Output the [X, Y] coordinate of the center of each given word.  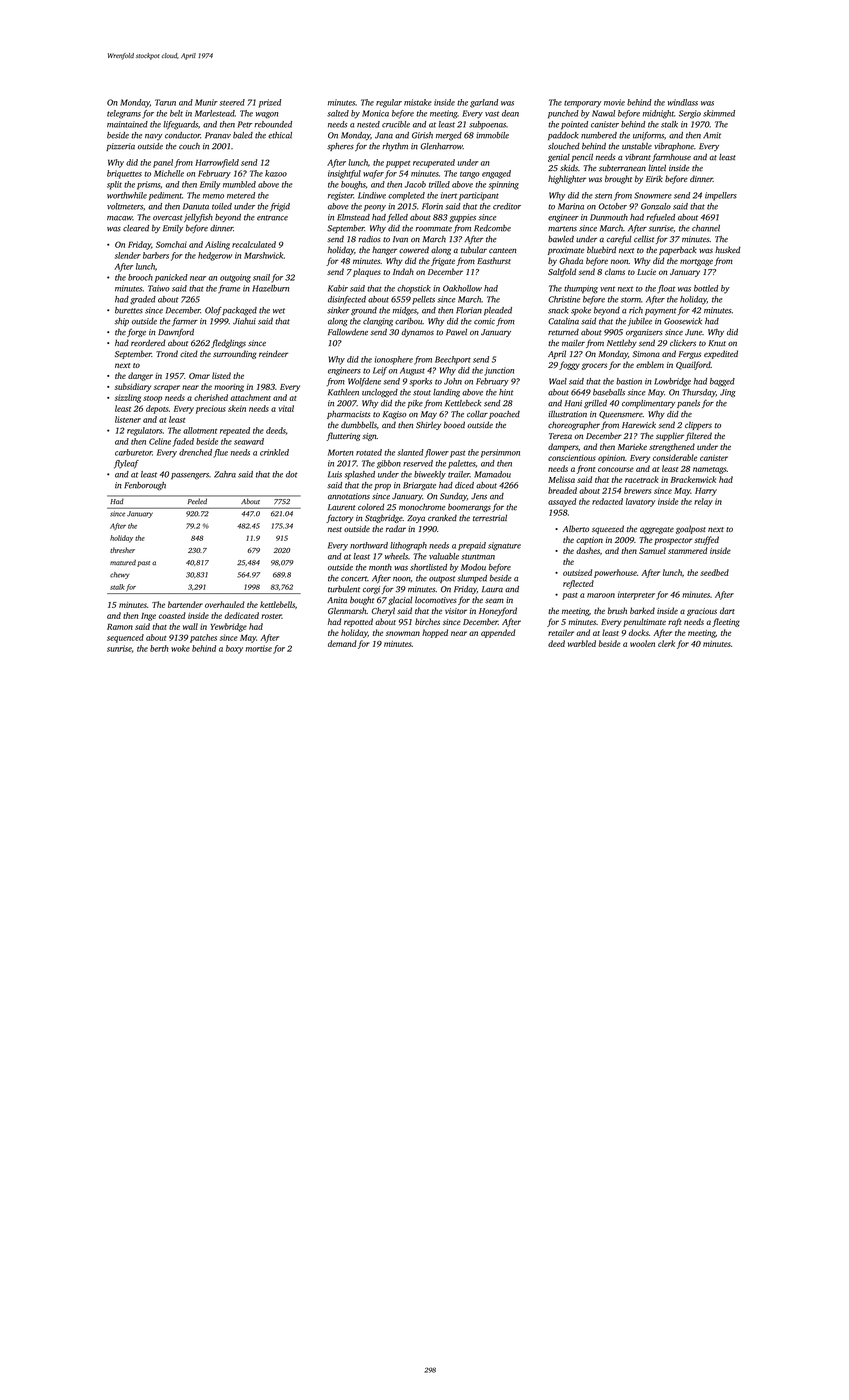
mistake [418, 102]
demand [342, 643]
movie [614, 102]
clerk [666, 643]
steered [232, 102]
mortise [259, 648]
